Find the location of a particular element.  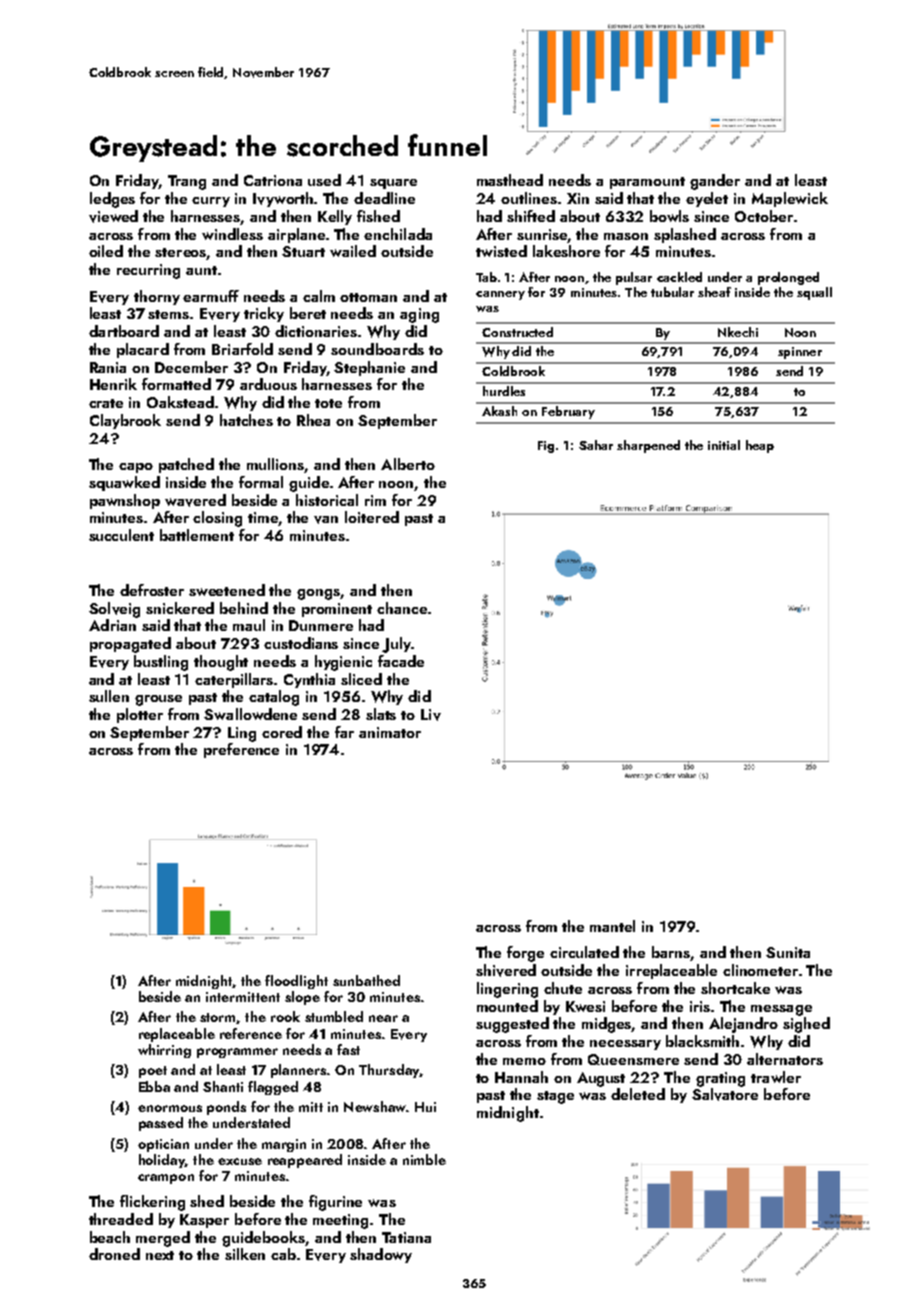

sullen is located at coordinates (109, 696).
